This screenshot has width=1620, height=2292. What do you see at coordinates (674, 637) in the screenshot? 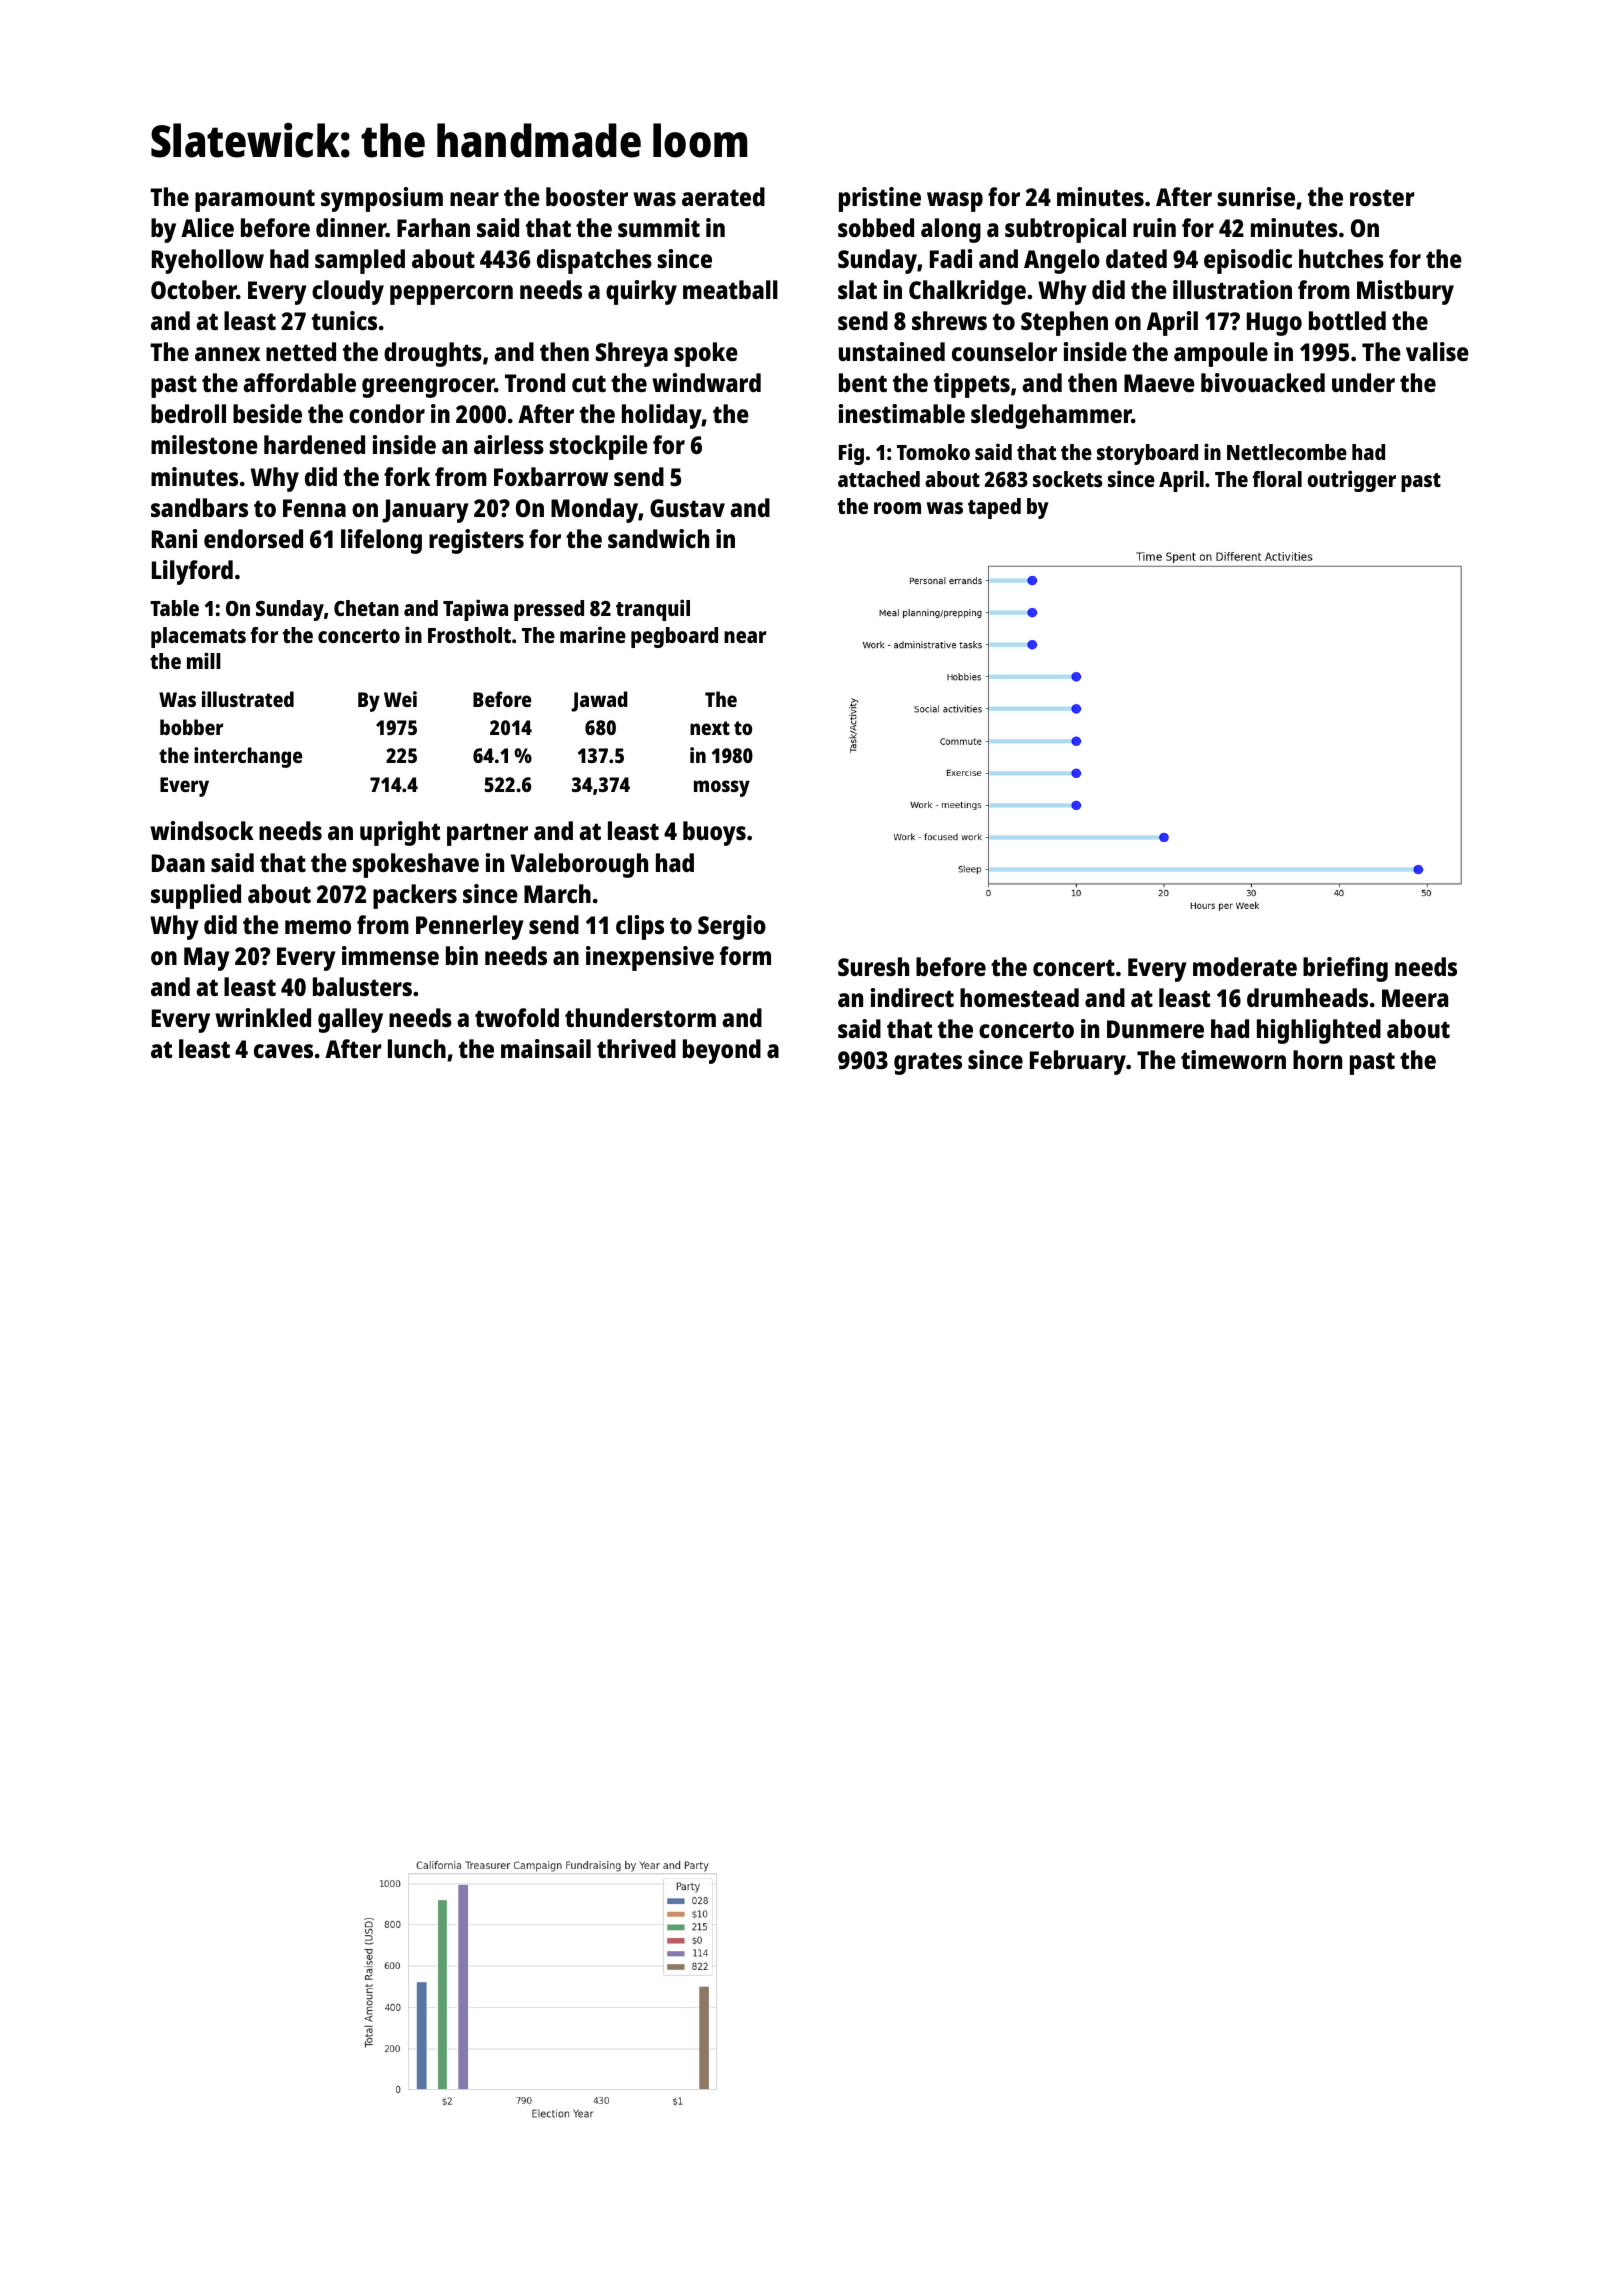
I see `pegboard` at bounding box center [674, 637].
